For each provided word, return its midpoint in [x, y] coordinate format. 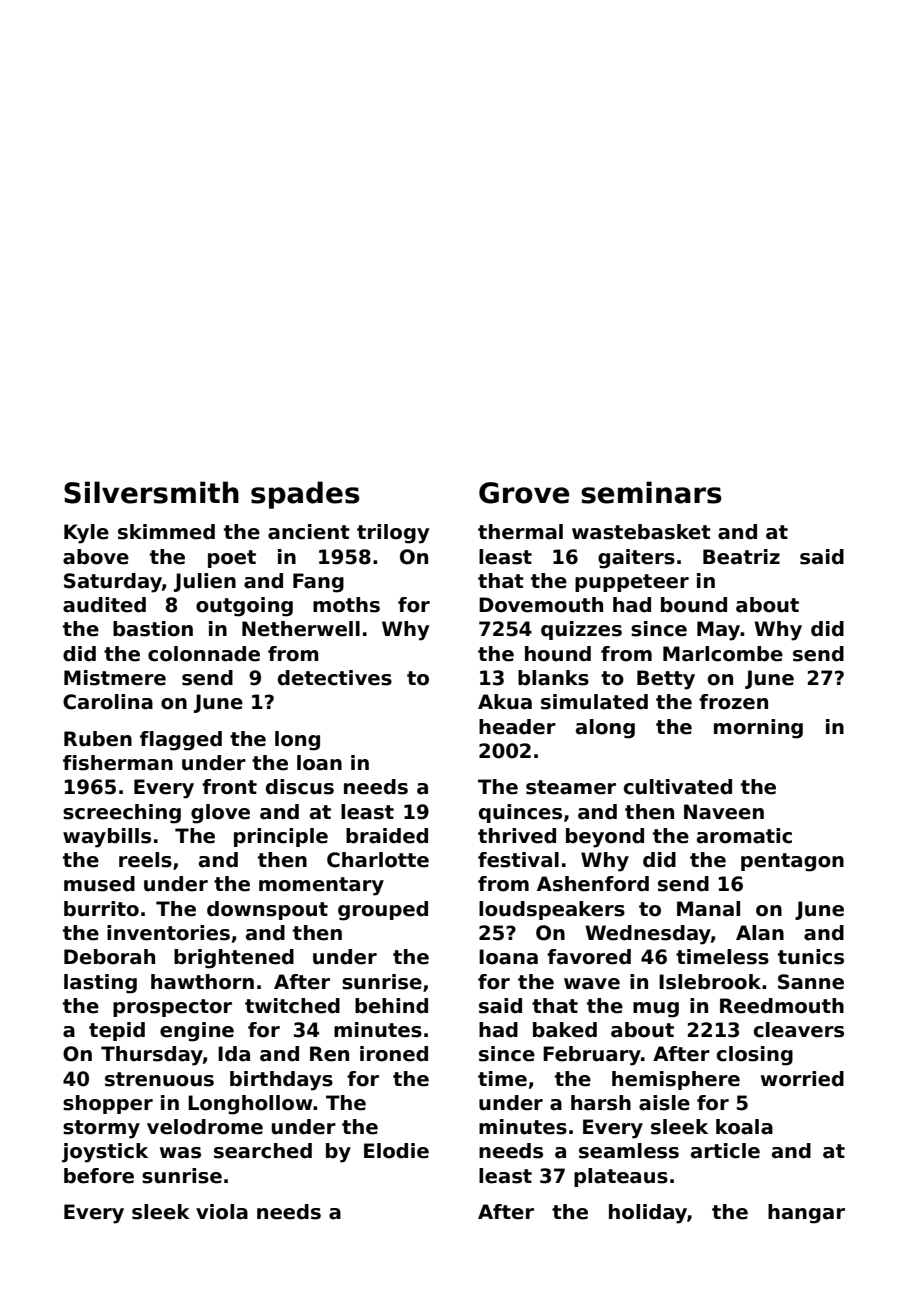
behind [391, 1006]
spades [305, 495]
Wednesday [648, 935]
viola [222, 1212]
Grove [524, 493]
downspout [267, 910]
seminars [651, 492]
